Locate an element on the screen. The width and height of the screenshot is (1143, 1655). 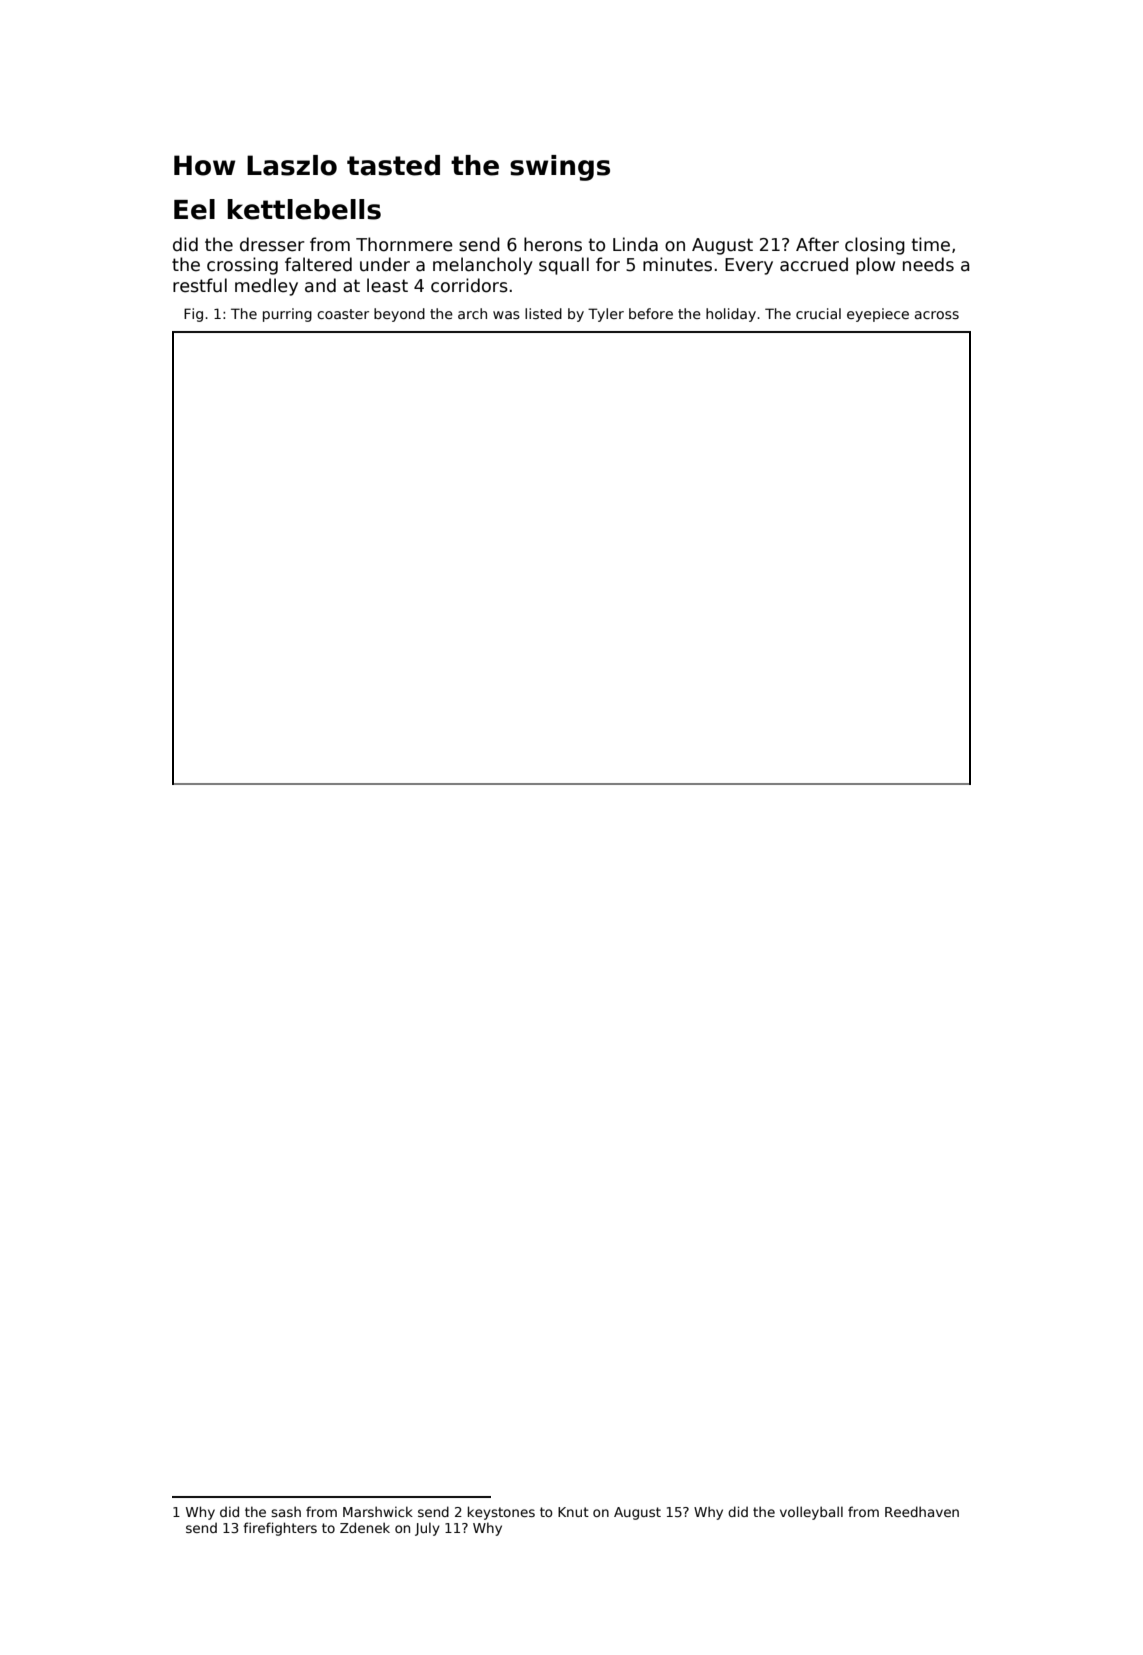
firefighters is located at coordinates (280, 1529).
